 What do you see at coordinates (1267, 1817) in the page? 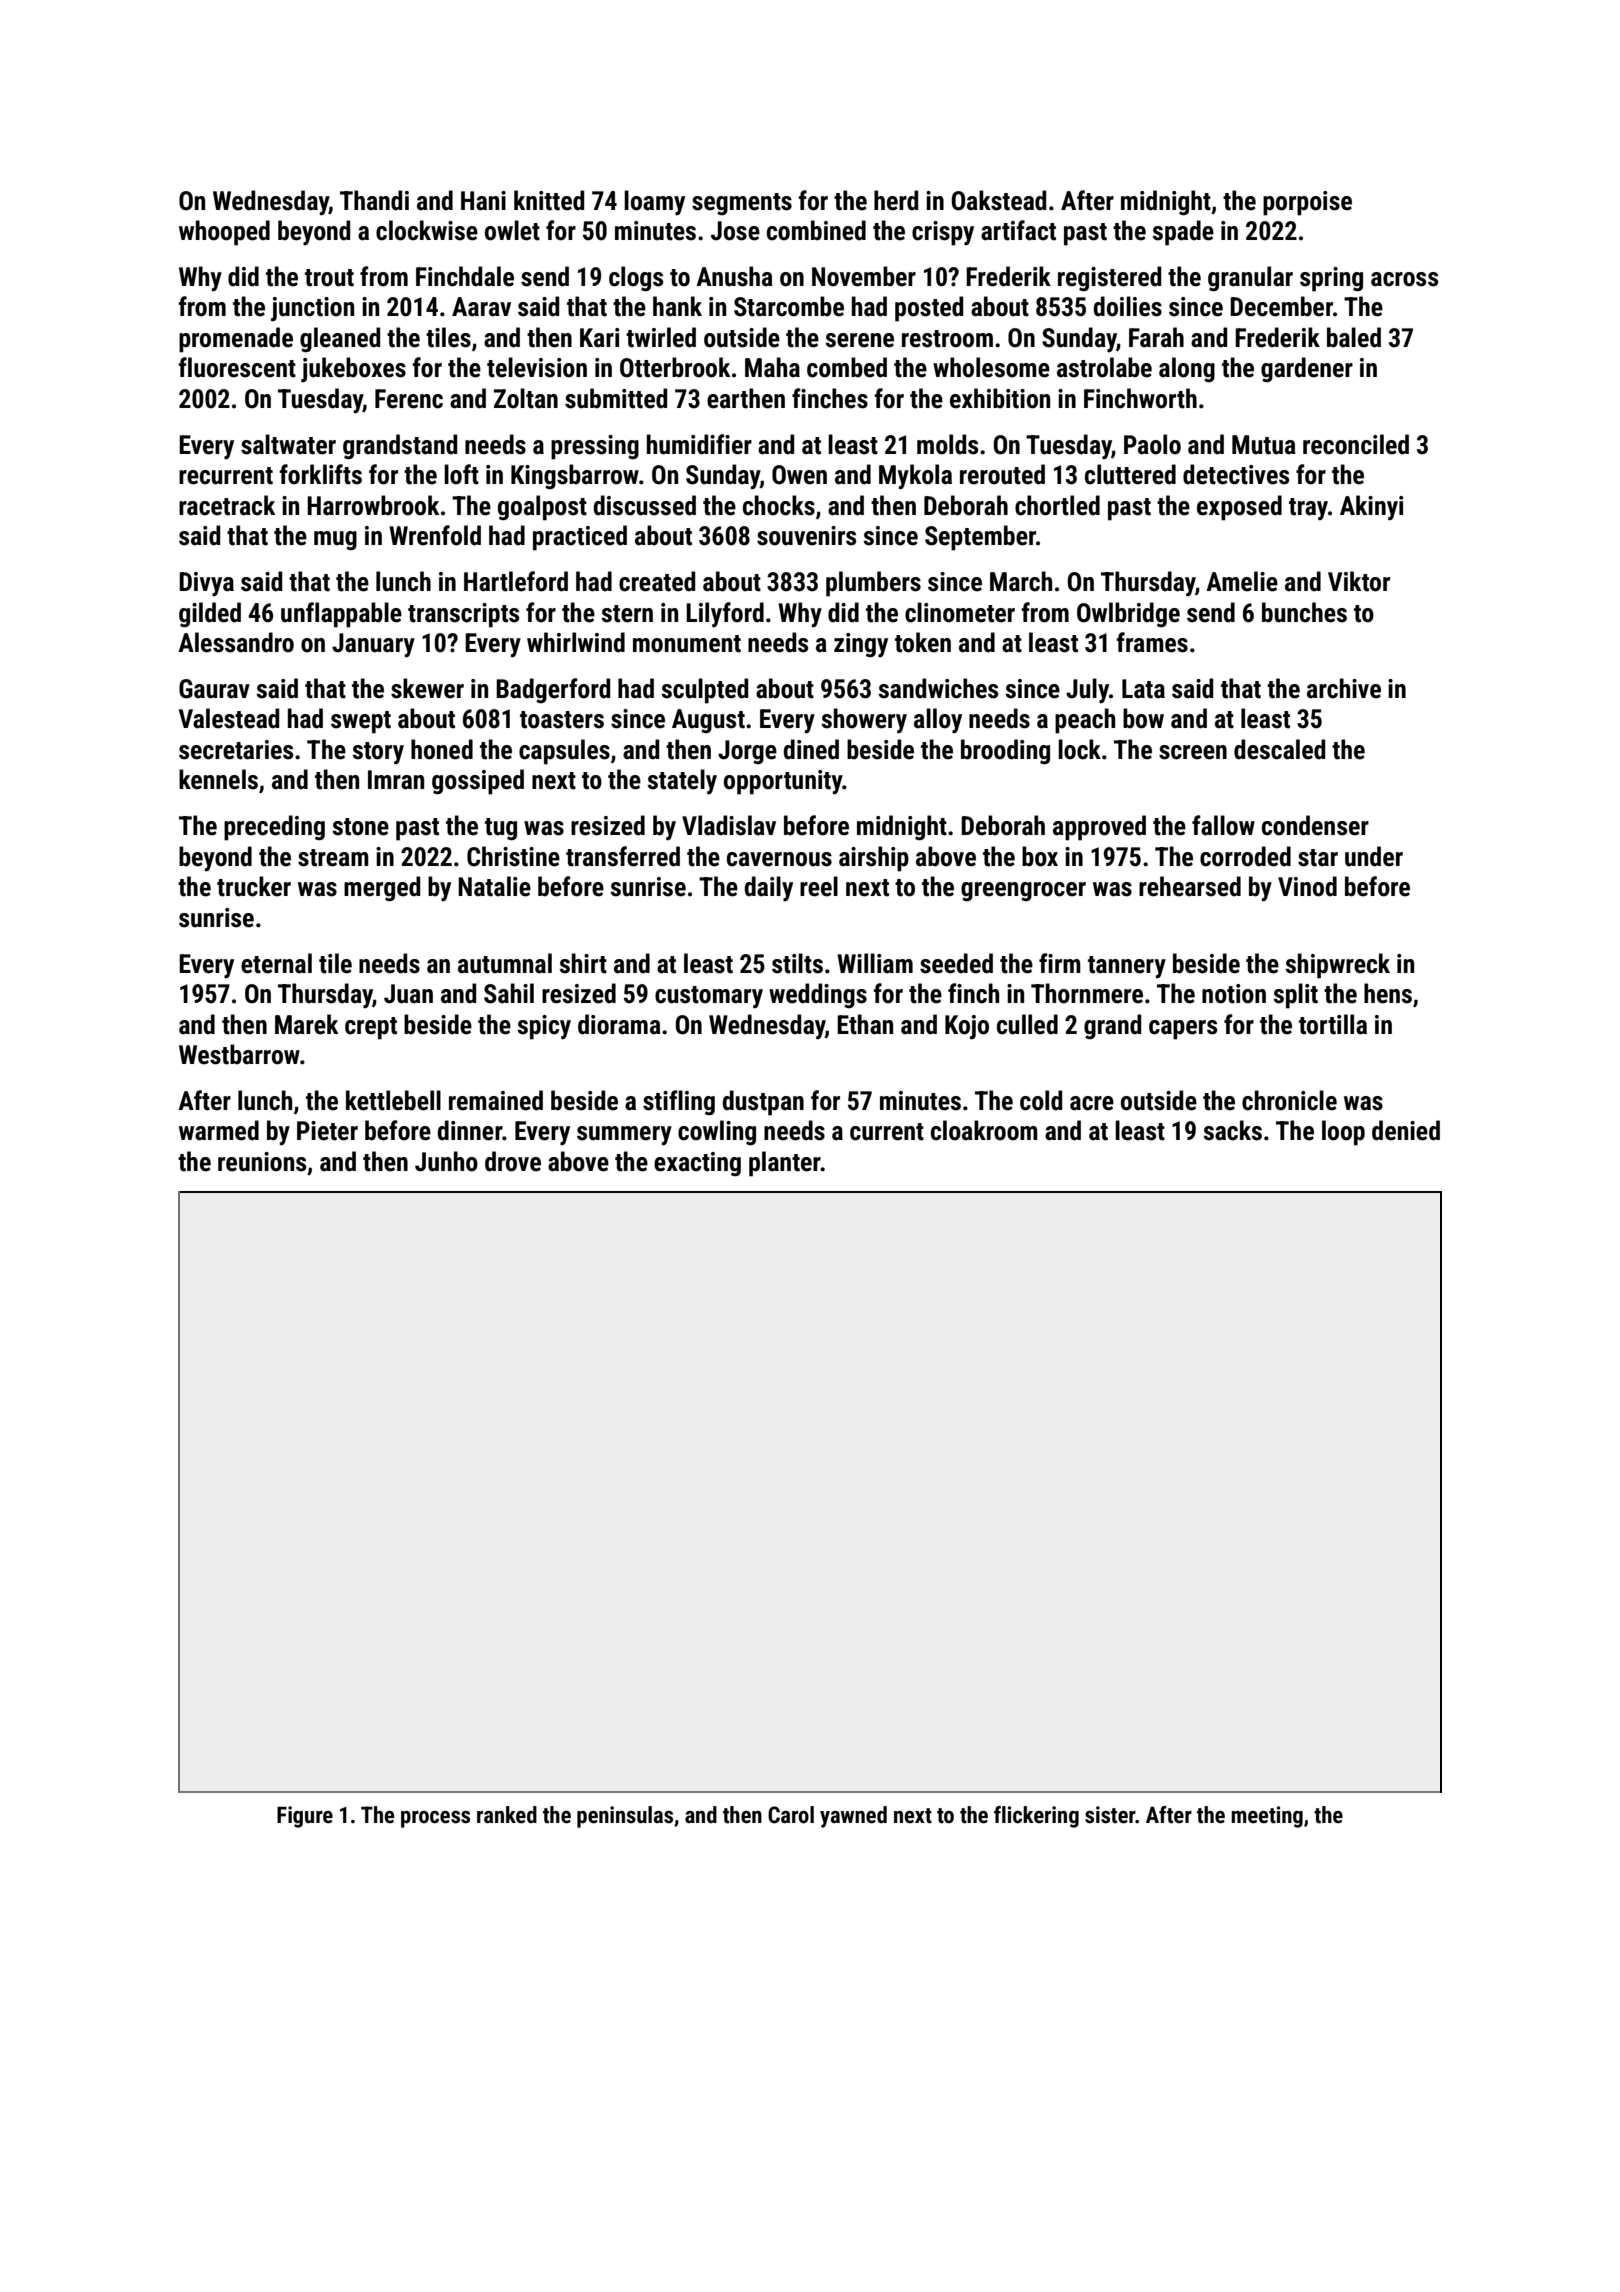
I see `meeting` at bounding box center [1267, 1817].
